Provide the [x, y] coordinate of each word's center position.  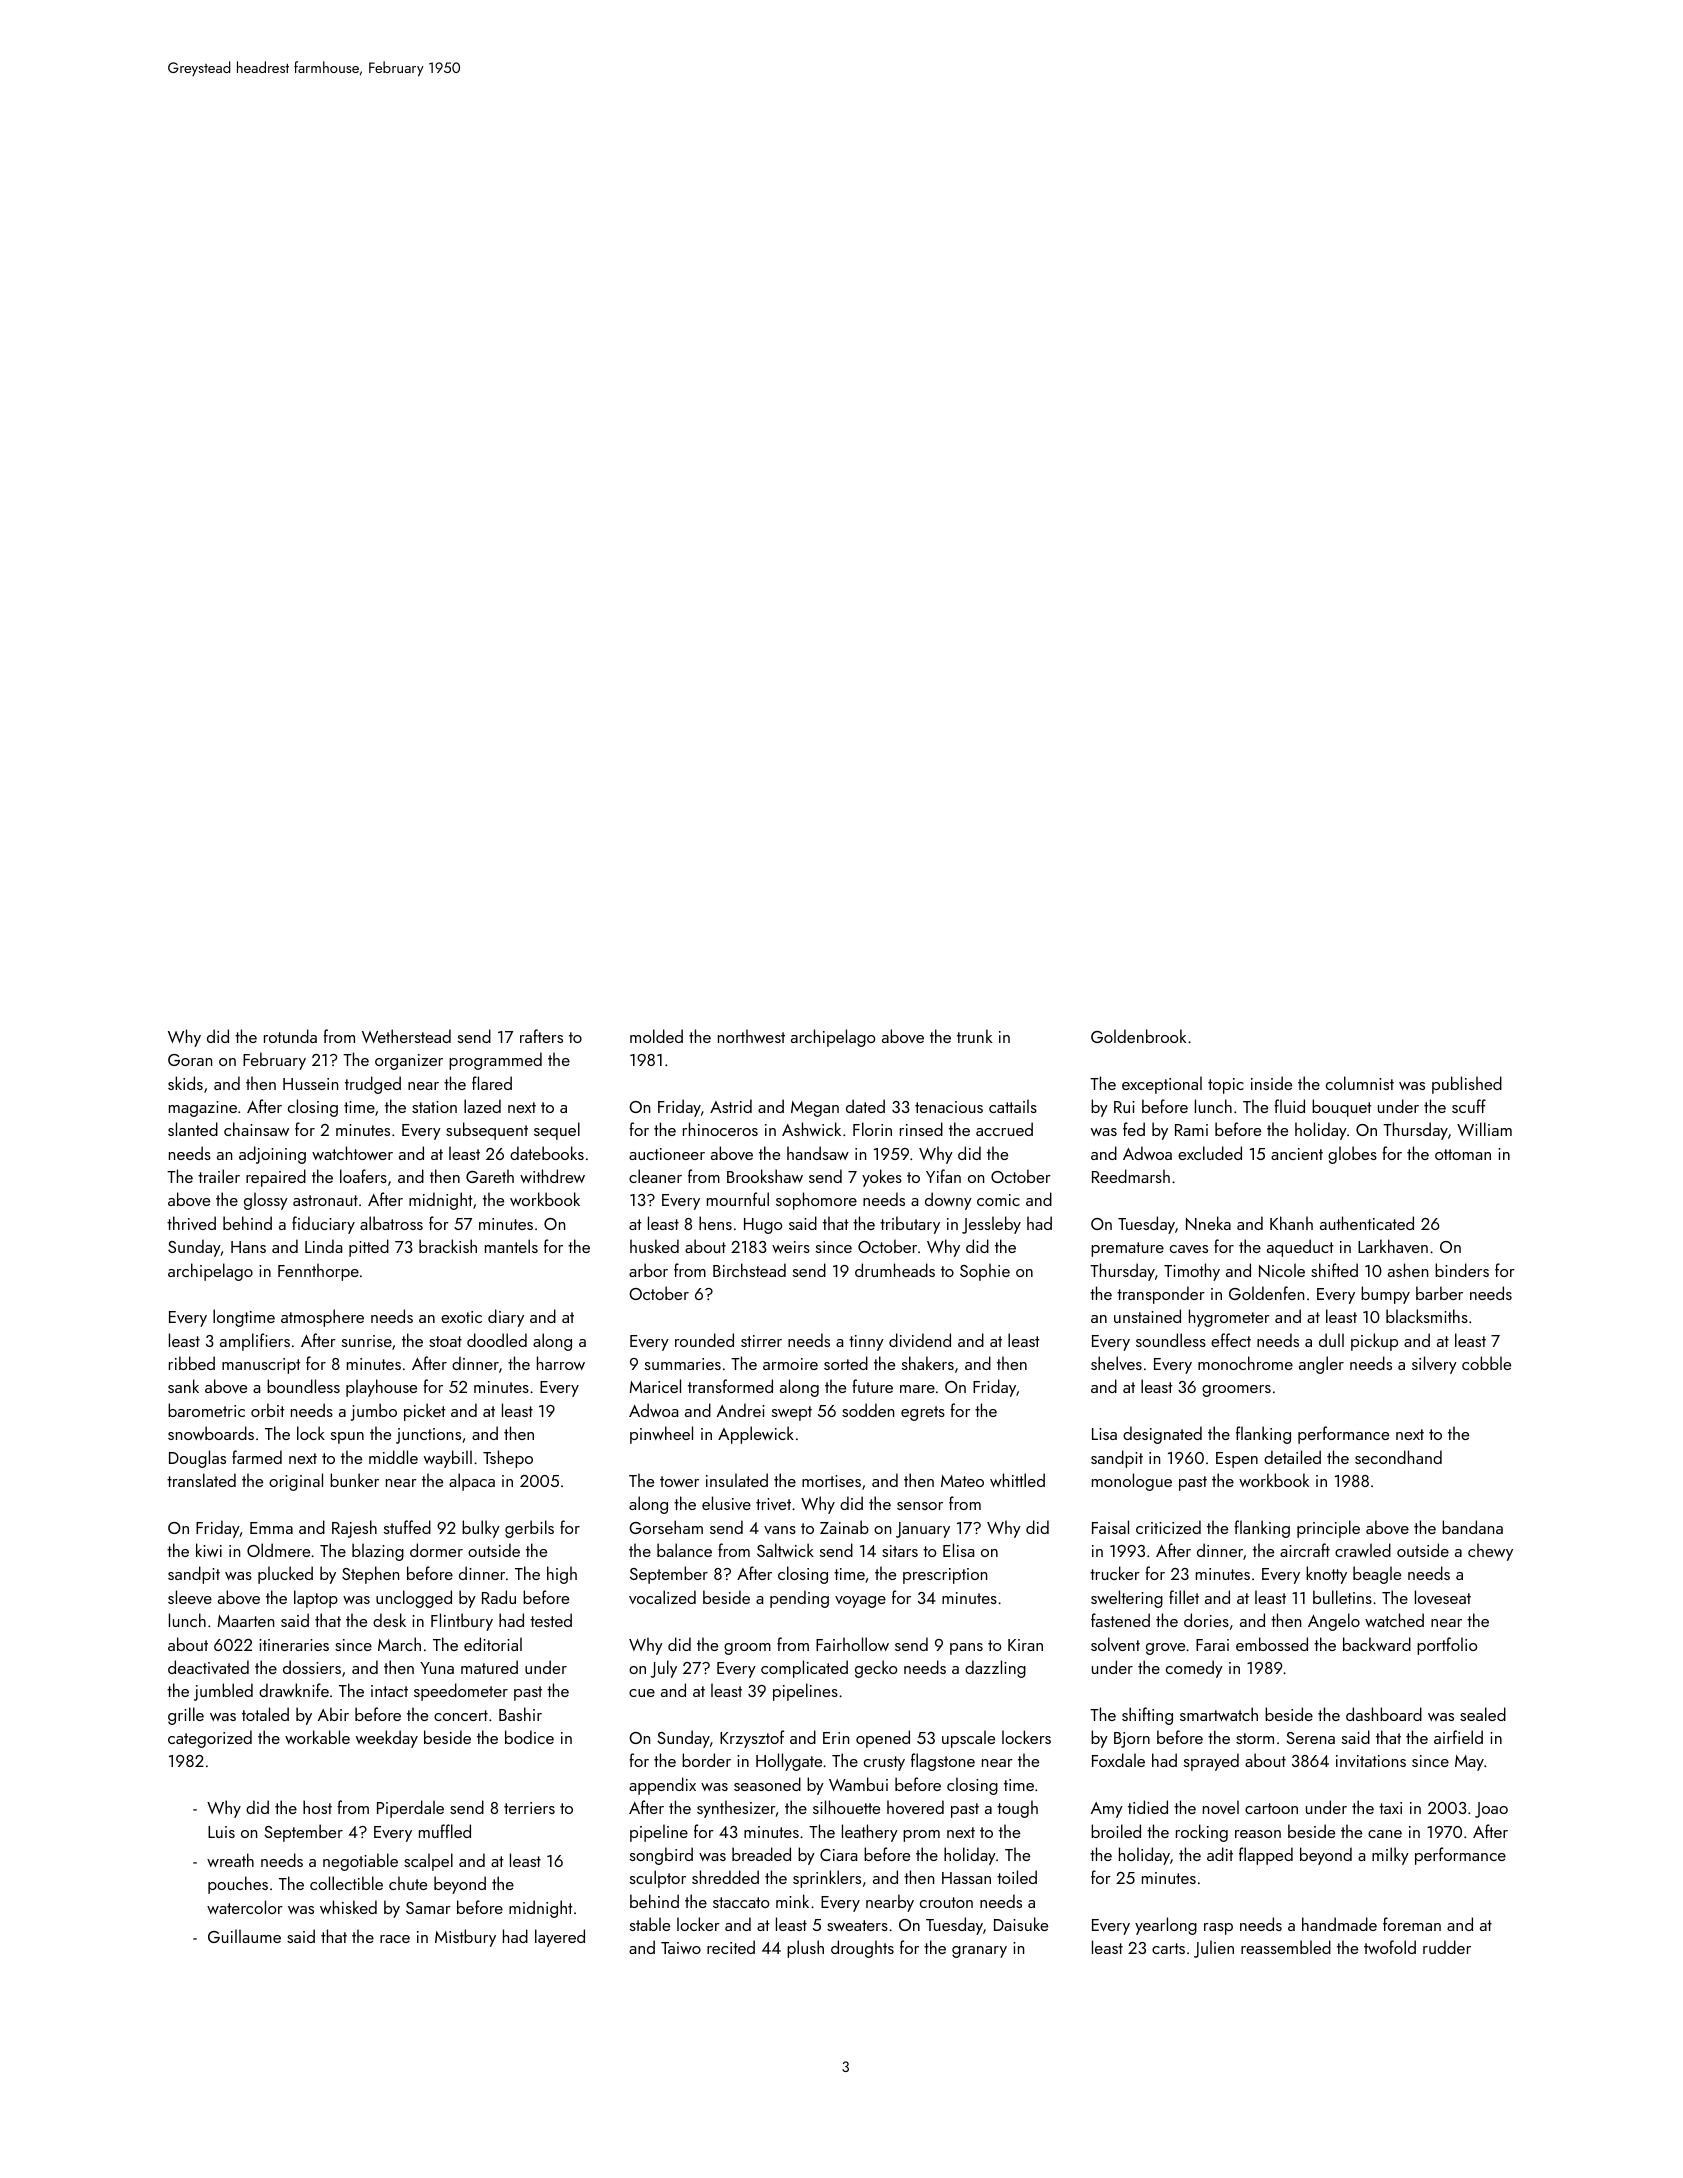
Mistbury [465, 1938]
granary [979, 1952]
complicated [804, 1669]
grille [186, 1716]
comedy [1194, 1669]
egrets [923, 1413]
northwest [751, 1036]
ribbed [192, 1363]
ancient [1297, 1154]
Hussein [310, 1084]
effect [1231, 1340]
